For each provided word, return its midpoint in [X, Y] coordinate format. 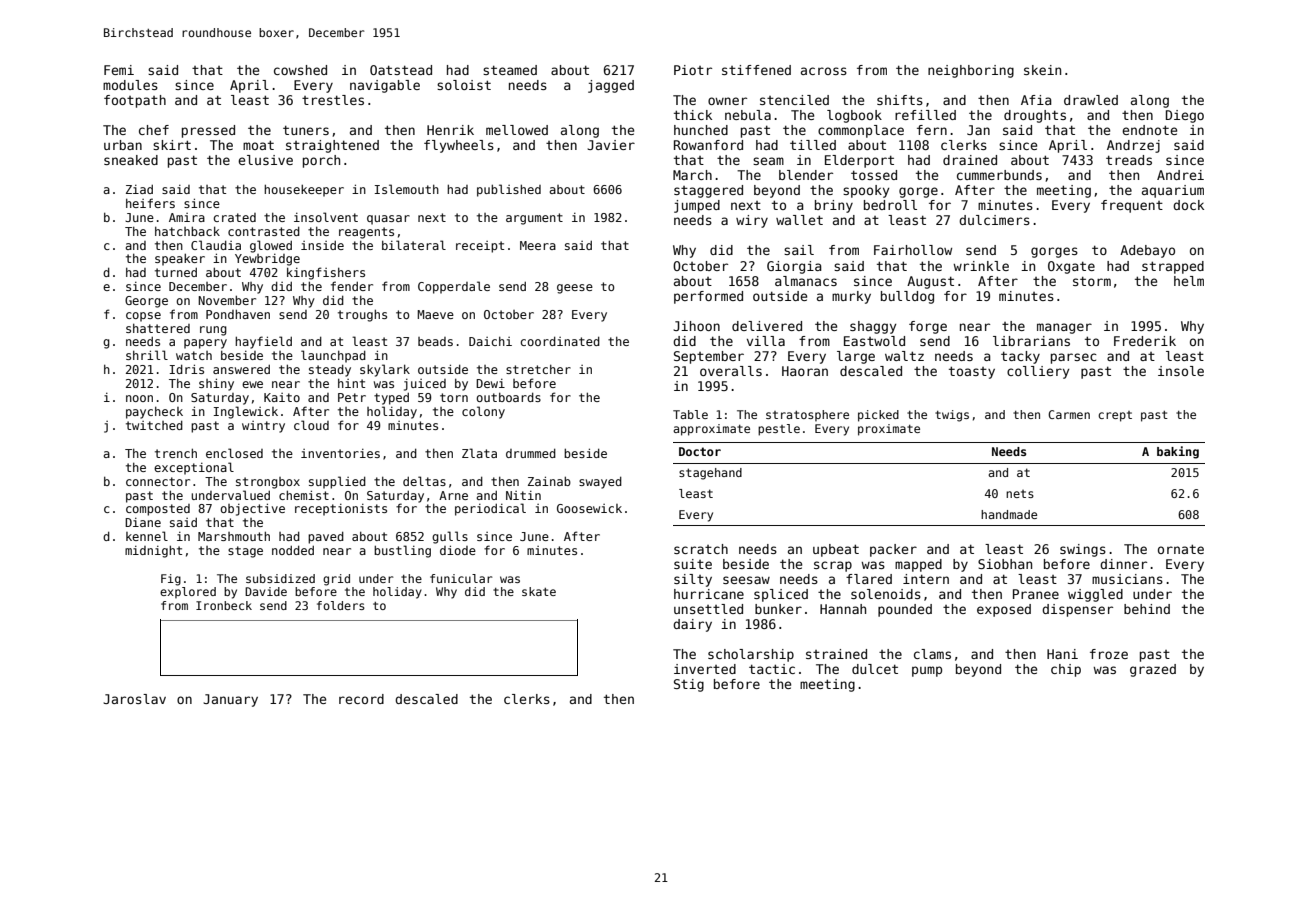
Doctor [700, 451]
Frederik [1145, 341]
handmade [1009, 514]
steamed [510, 70]
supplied [337, 482]
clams [932, 654]
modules [130, 85]
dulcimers [994, 220]
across [824, 71]
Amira [187, 217]
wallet [799, 220]
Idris [187, 369]
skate [539, 591]
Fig [171, 580]
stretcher [538, 369]
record [361, 699]
